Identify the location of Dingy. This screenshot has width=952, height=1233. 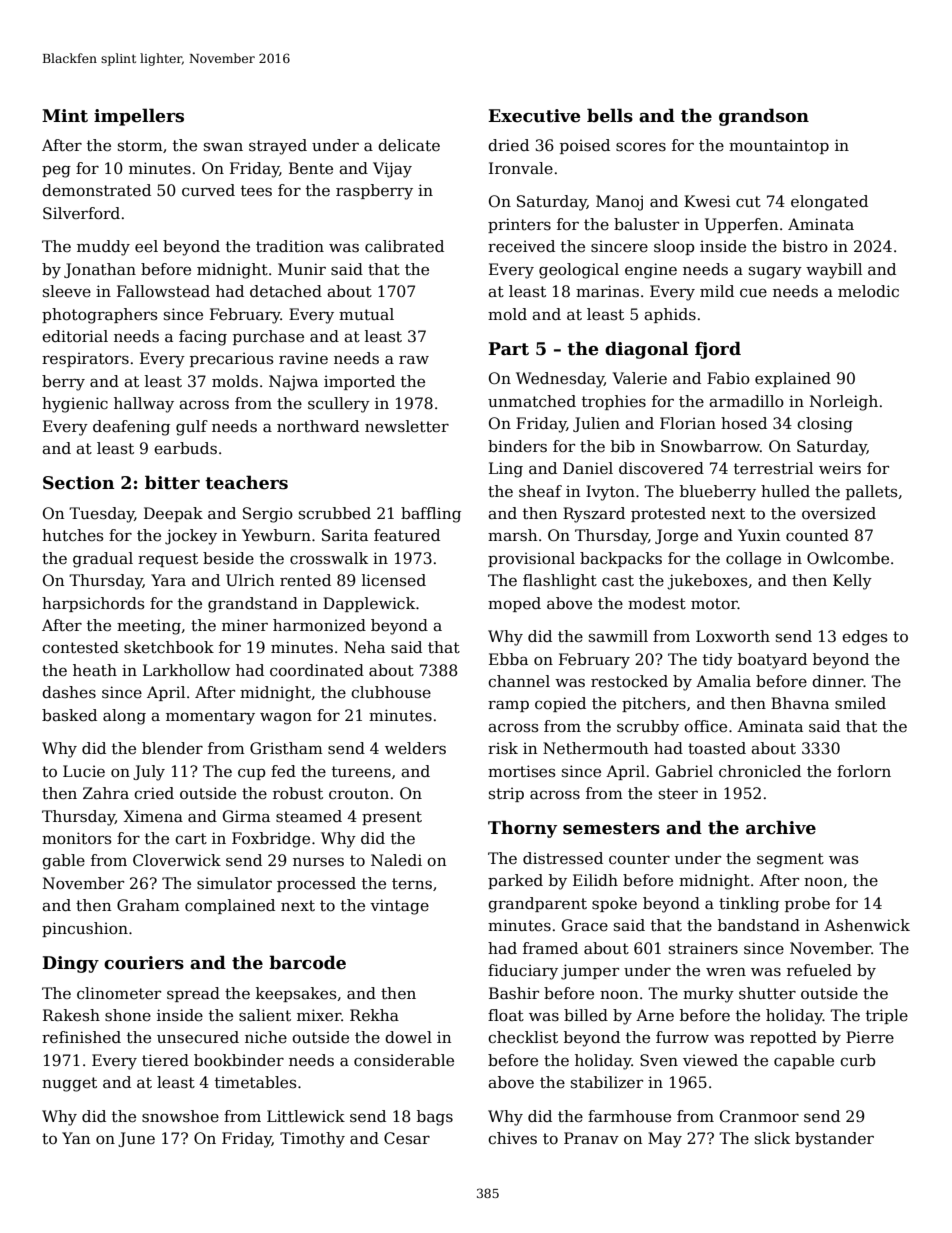
(70, 964).
